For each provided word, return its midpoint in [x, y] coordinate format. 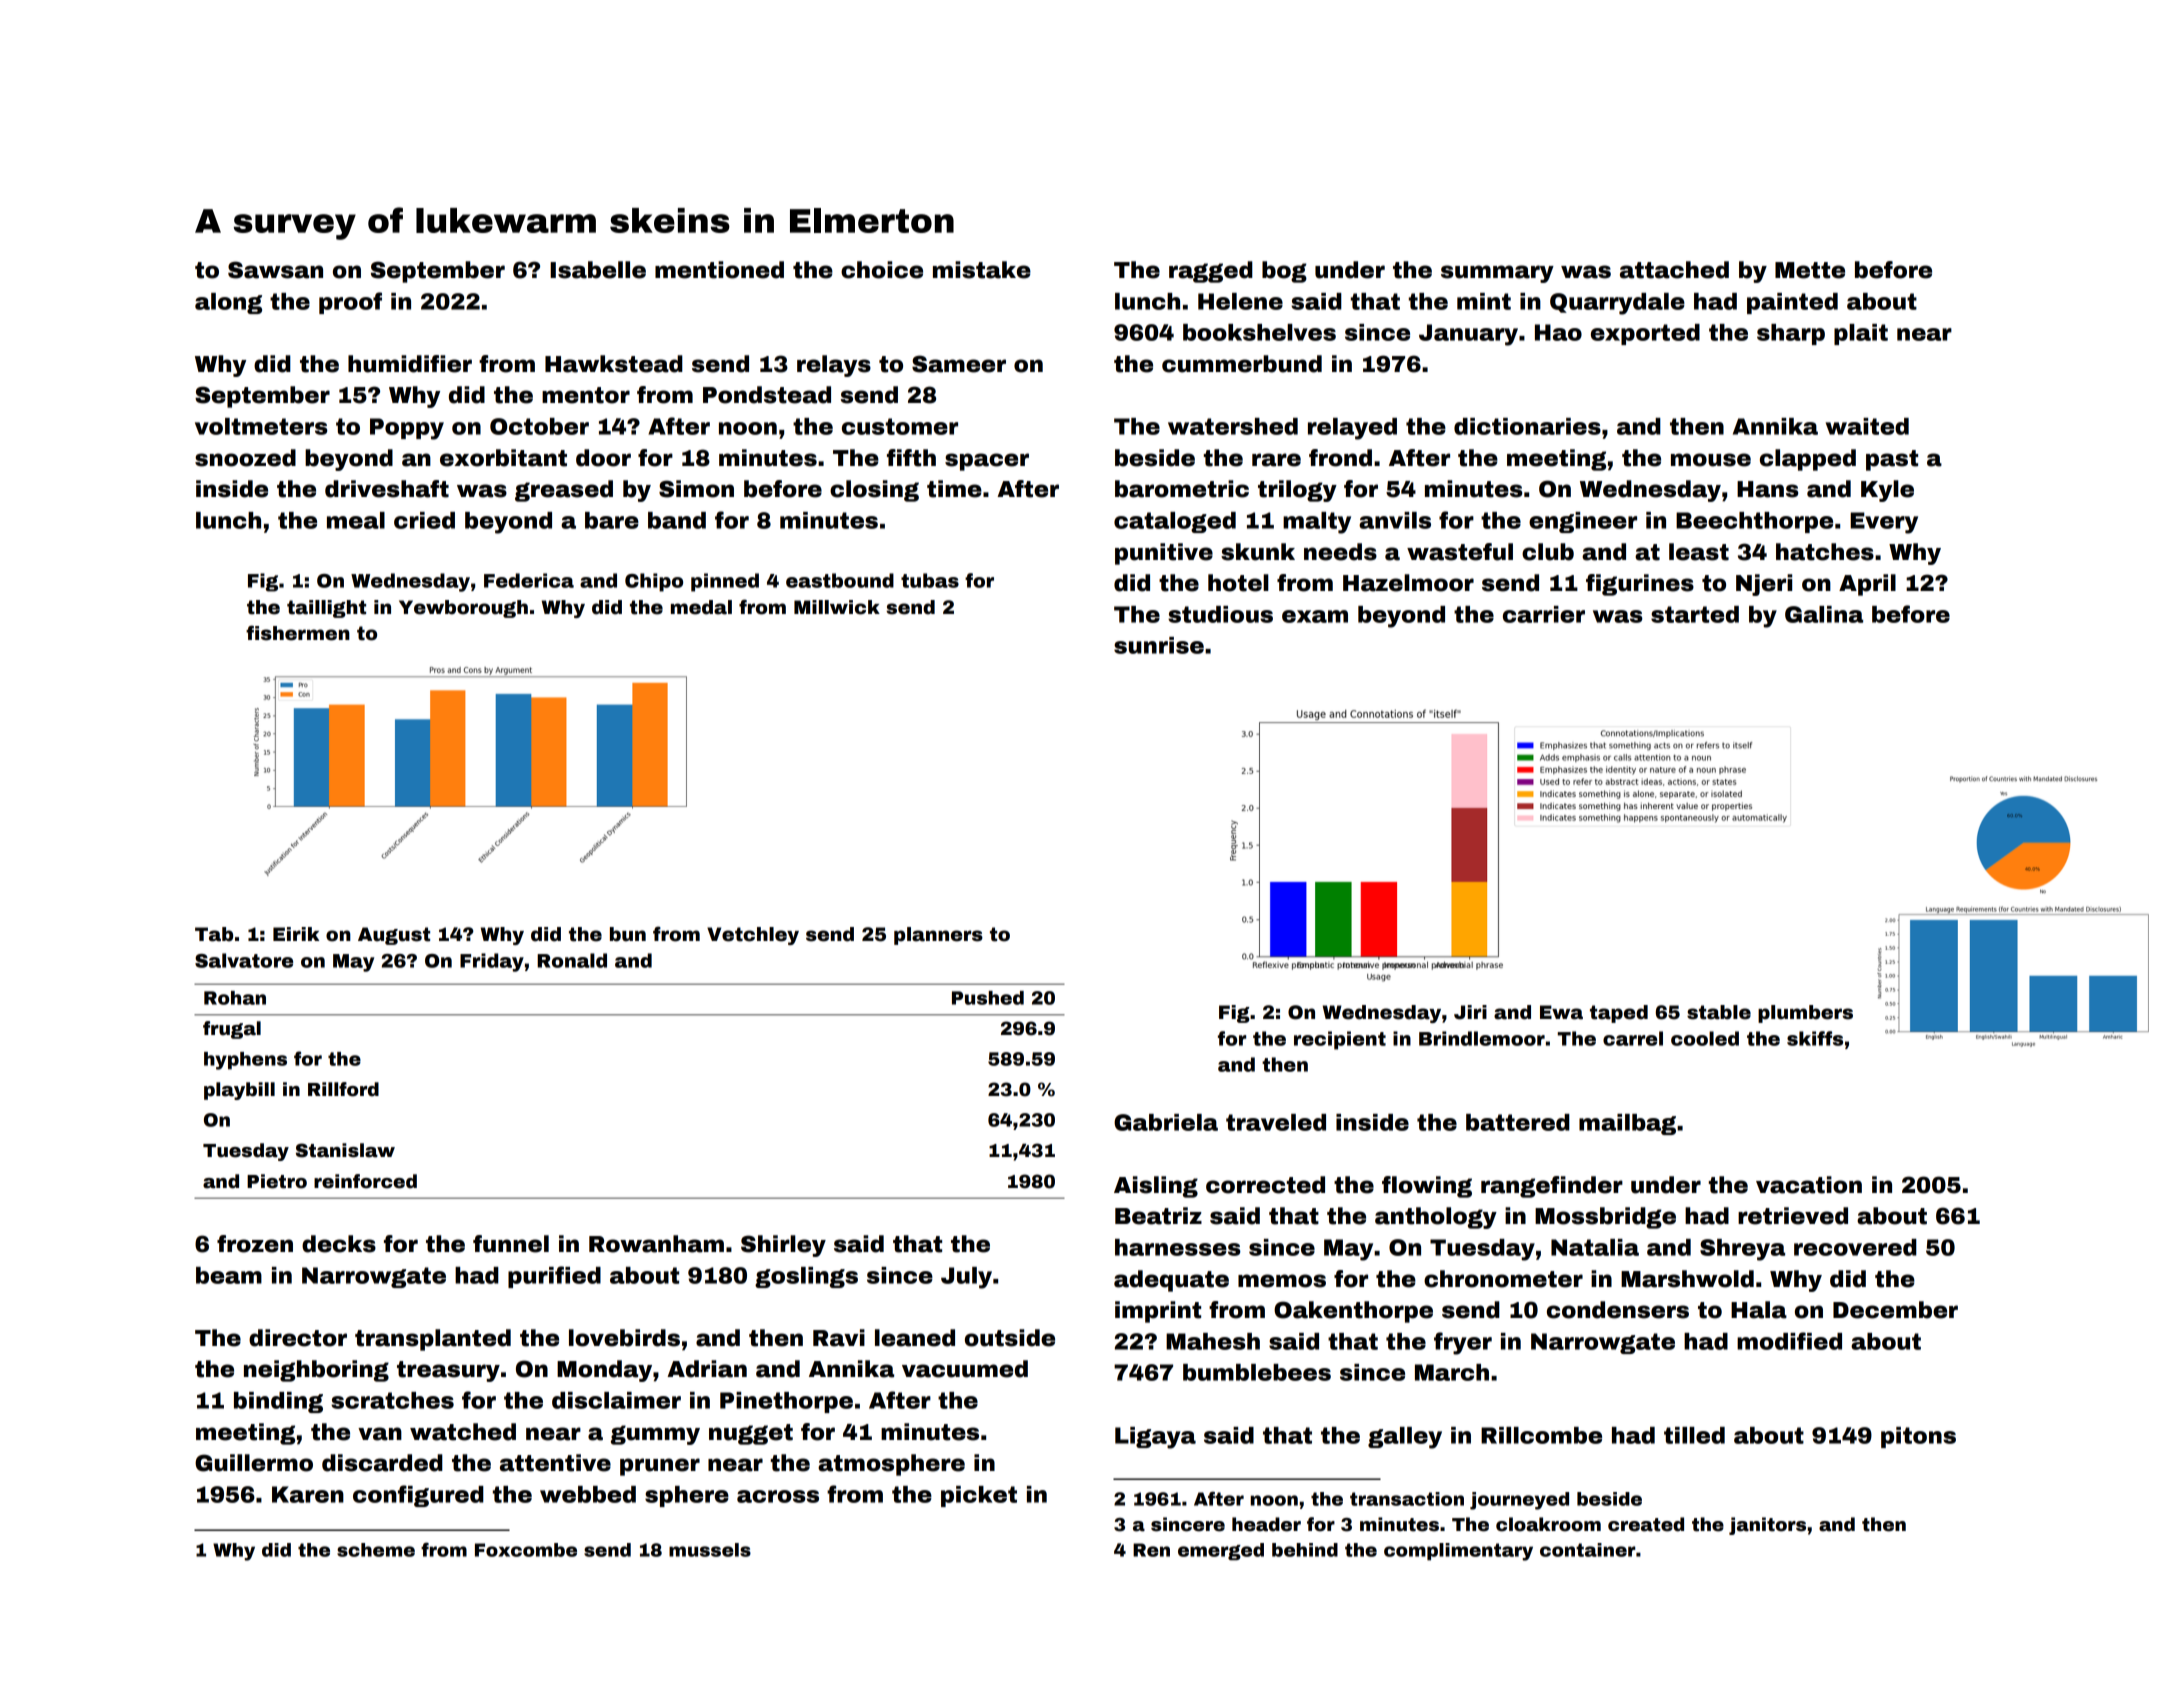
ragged [1211, 272]
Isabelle [598, 270]
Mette [1810, 270]
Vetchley [753, 936]
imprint [1158, 1312]
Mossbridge [1605, 1218]
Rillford [343, 1089]
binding [278, 1402]
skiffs [1815, 1038]
